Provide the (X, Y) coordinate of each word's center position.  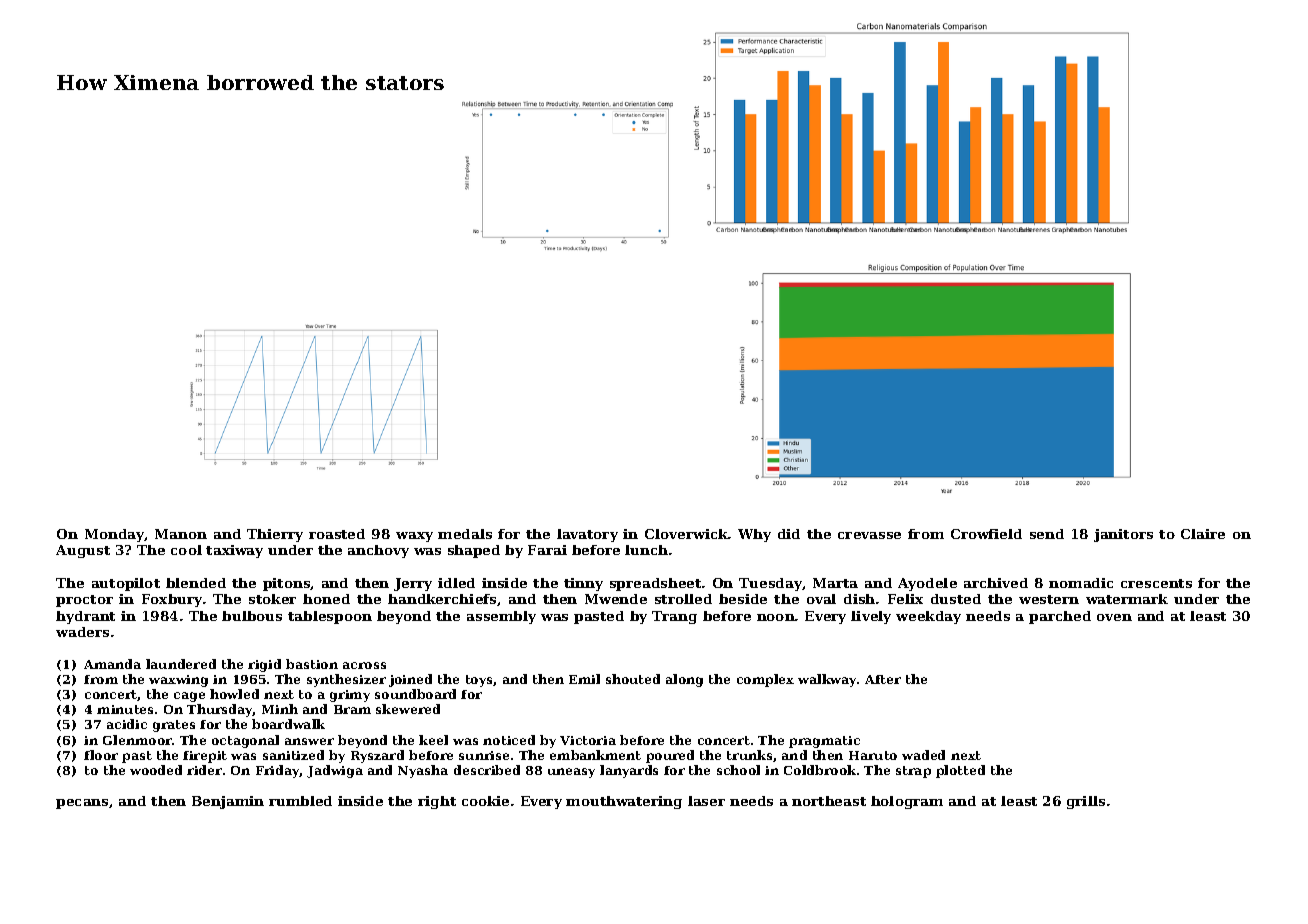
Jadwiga (335, 771)
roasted (337, 534)
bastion (312, 664)
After (883, 679)
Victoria (588, 740)
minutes (125, 709)
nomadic (1081, 583)
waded (923, 755)
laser (706, 801)
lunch (646, 550)
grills (1086, 802)
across (364, 665)
